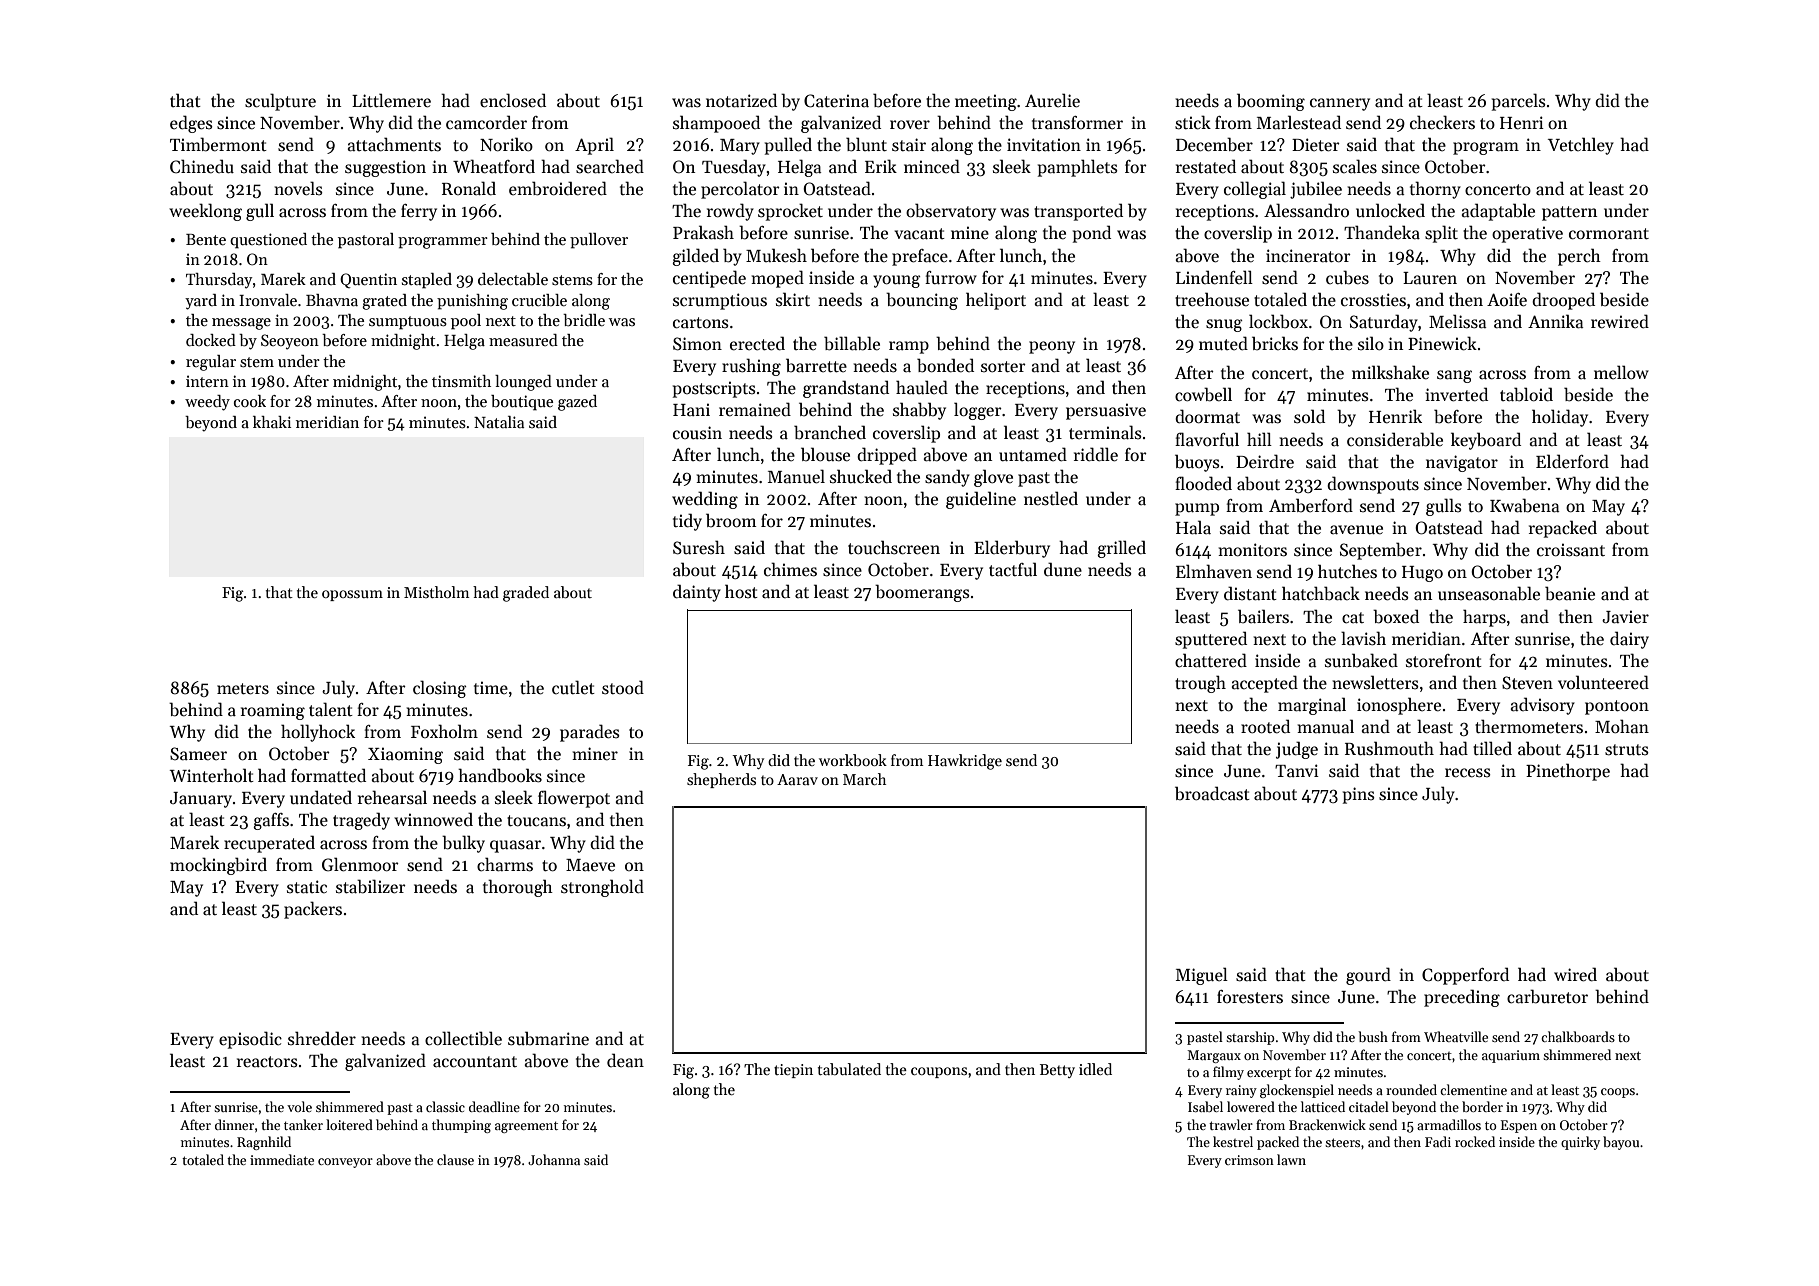 The width and height of the image is (1819, 1286). What do you see at coordinates (625, 1060) in the image?
I see `dean` at bounding box center [625, 1060].
